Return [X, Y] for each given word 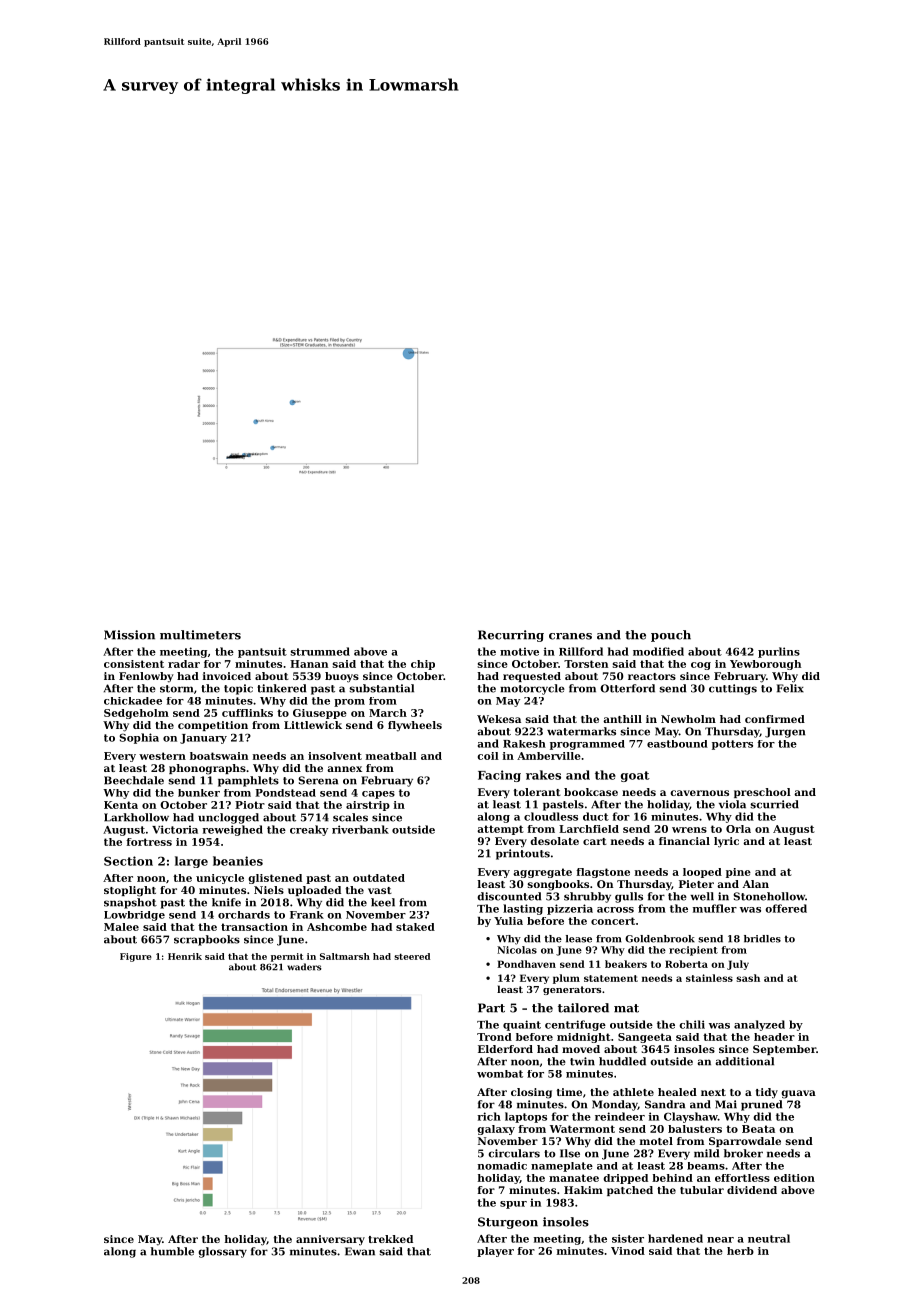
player [495, 1252]
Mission [129, 635]
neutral [769, 1238]
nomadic [502, 1166]
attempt [500, 830]
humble [172, 1251]
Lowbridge [134, 916]
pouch [671, 636]
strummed [320, 651]
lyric [726, 842]
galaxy [496, 1130]
